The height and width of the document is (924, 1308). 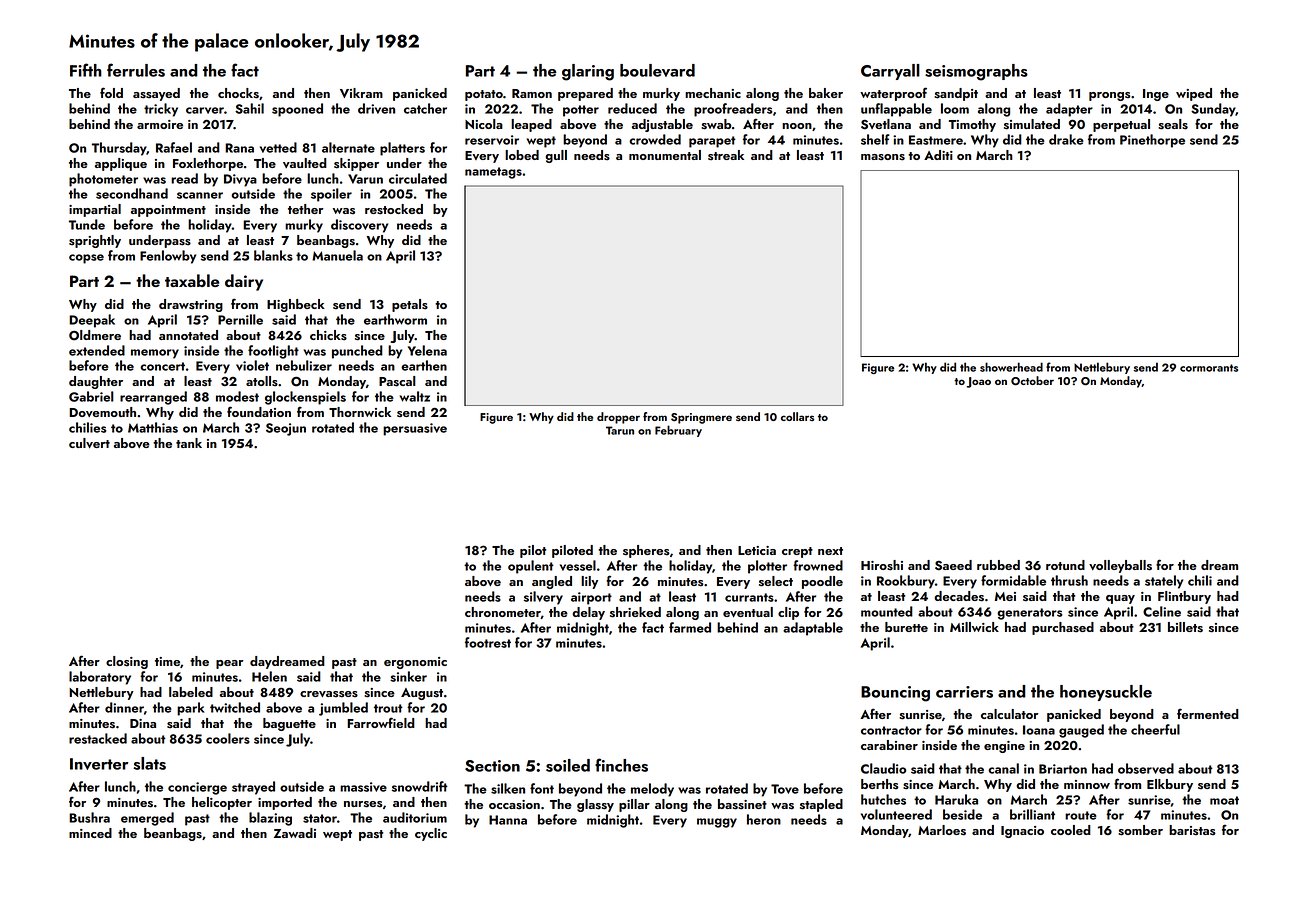 I want to click on atolls, so click(x=262, y=381).
